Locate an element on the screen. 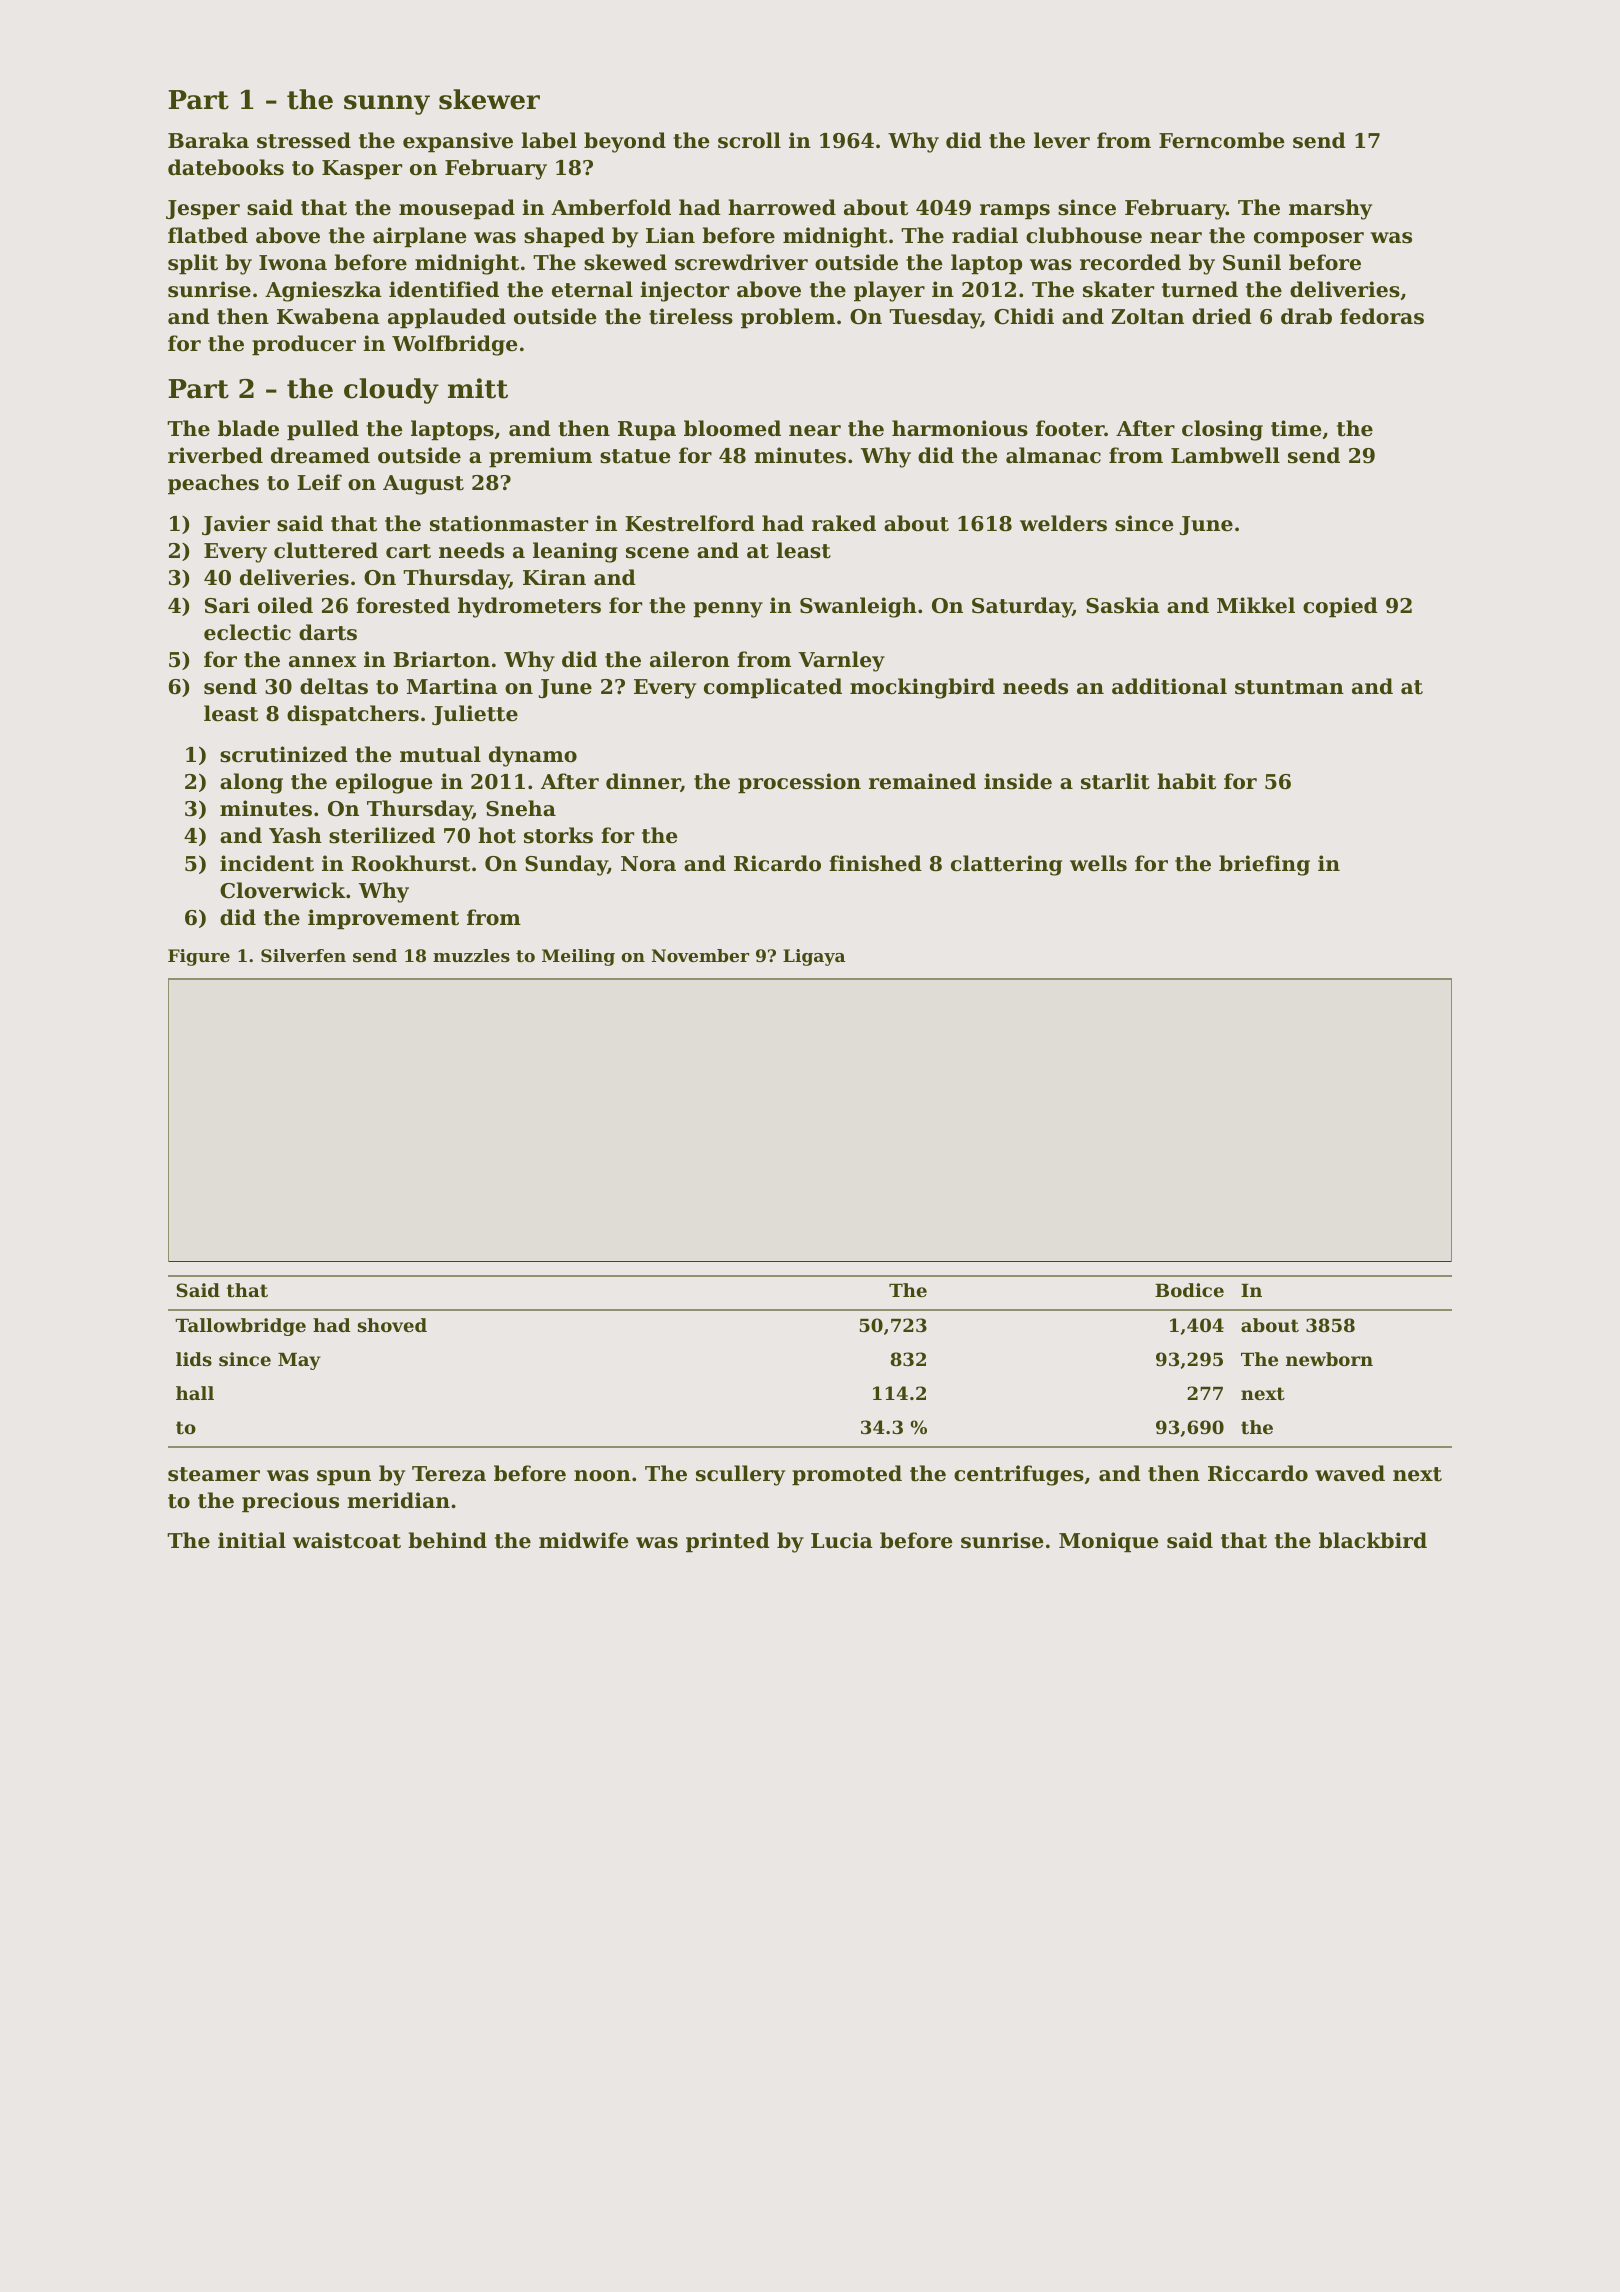 Image resolution: width=1620 pixels, height=2292 pixels. hot is located at coordinates (497, 835).
